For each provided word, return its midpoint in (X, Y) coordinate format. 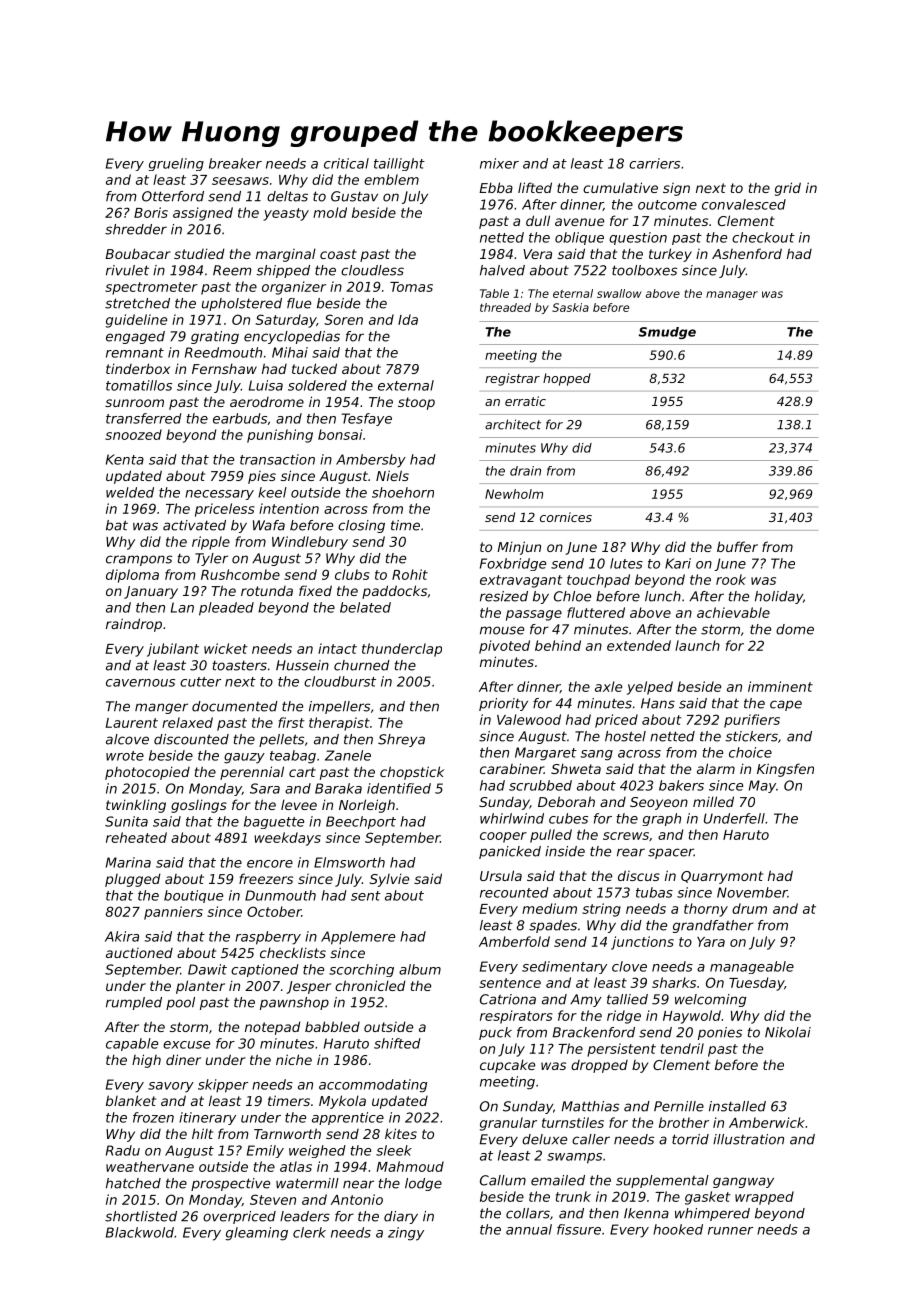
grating (215, 337)
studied (199, 253)
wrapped (764, 1198)
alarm (716, 768)
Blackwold (140, 1232)
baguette (274, 822)
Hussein (302, 665)
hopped (567, 379)
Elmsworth (349, 862)
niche (294, 1059)
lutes (626, 563)
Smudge (667, 333)
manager (732, 295)
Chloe (572, 596)
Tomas (411, 287)
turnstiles (573, 1122)
